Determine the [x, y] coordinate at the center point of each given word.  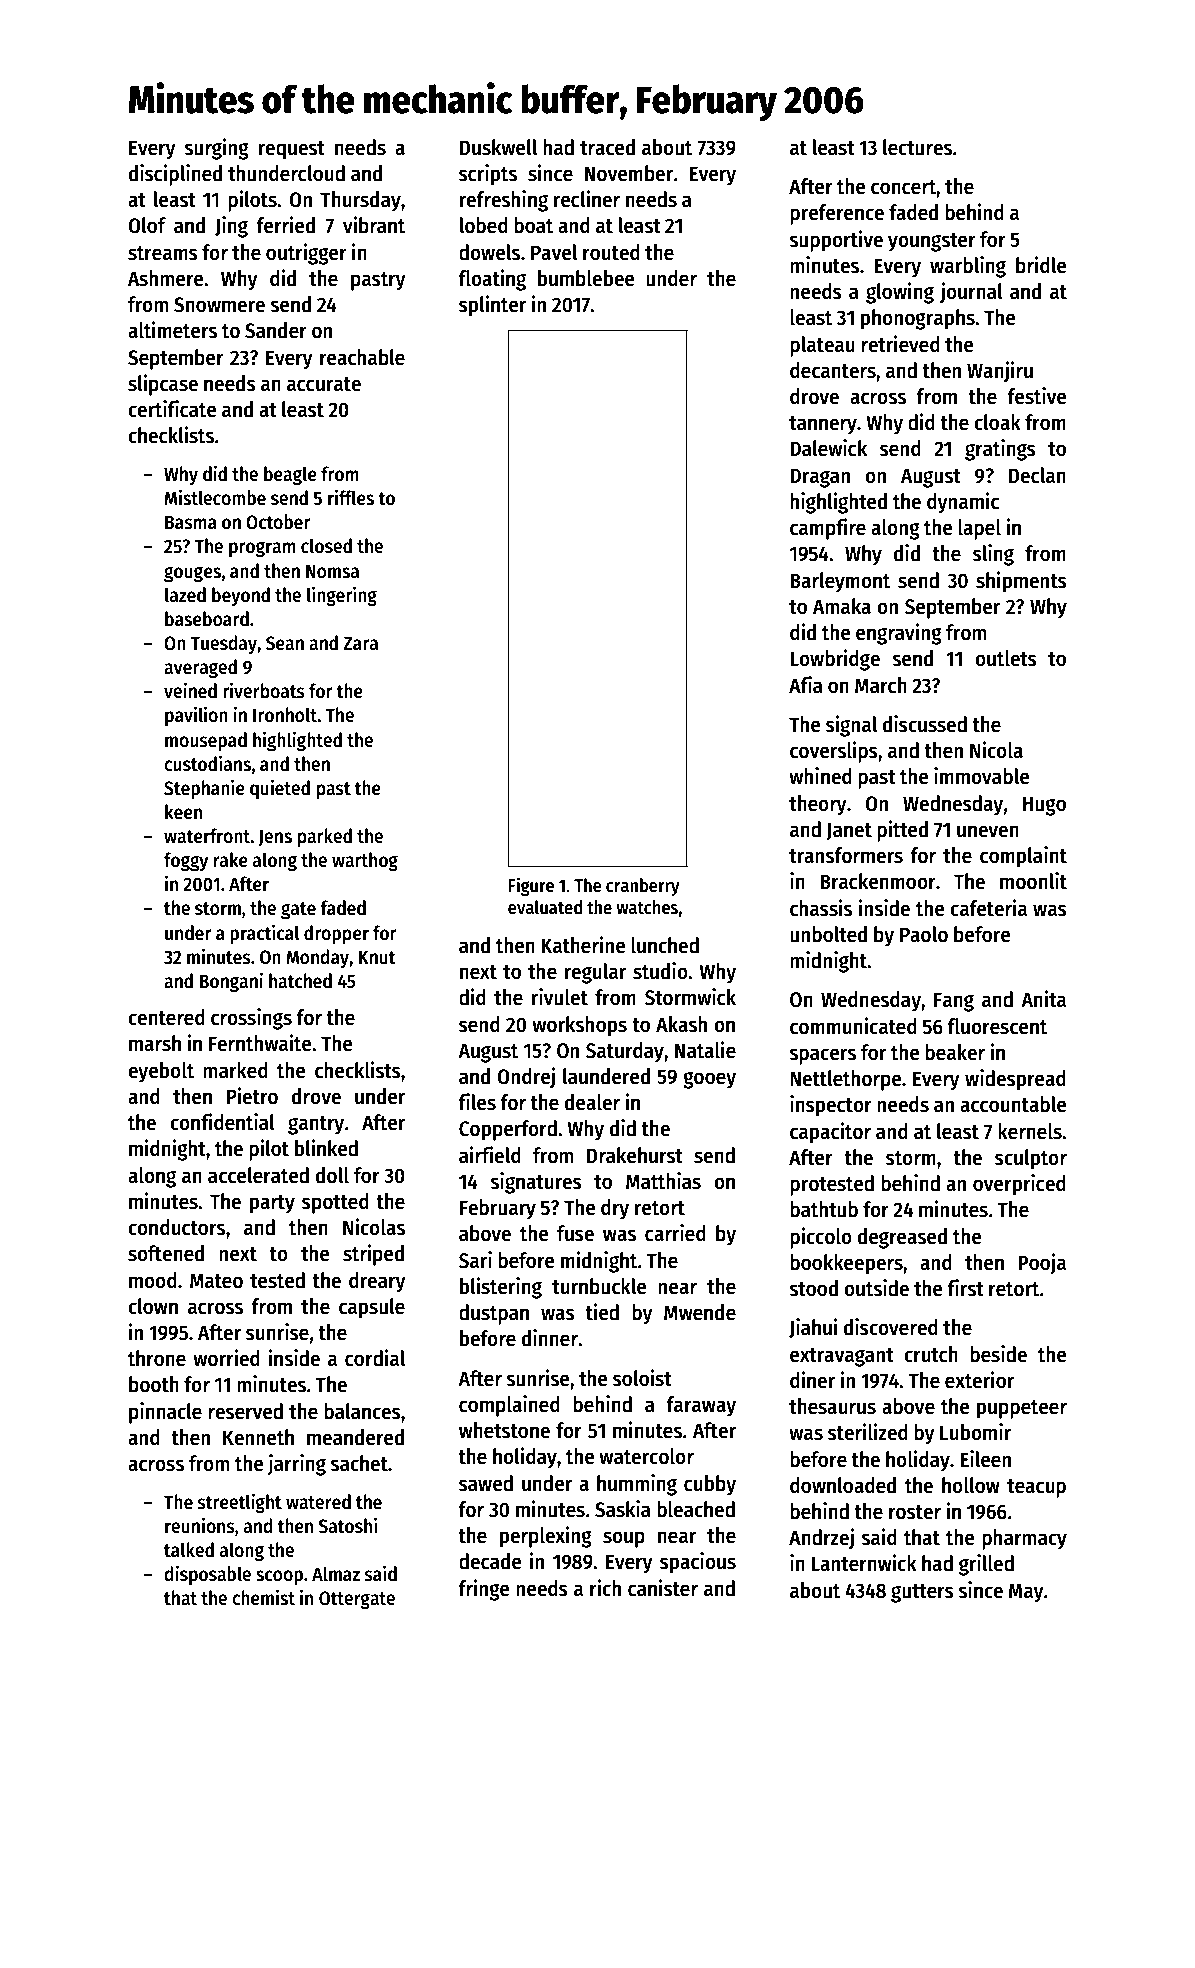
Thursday [360, 201]
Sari [475, 1260]
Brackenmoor [878, 881]
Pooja [1042, 1264]
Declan [1037, 475]
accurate [324, 384]
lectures [917, 147]
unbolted [828, 934]
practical [265, 934]
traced [607, 147]
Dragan [820, 478]
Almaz [336, 1574]
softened [166, 1253]
